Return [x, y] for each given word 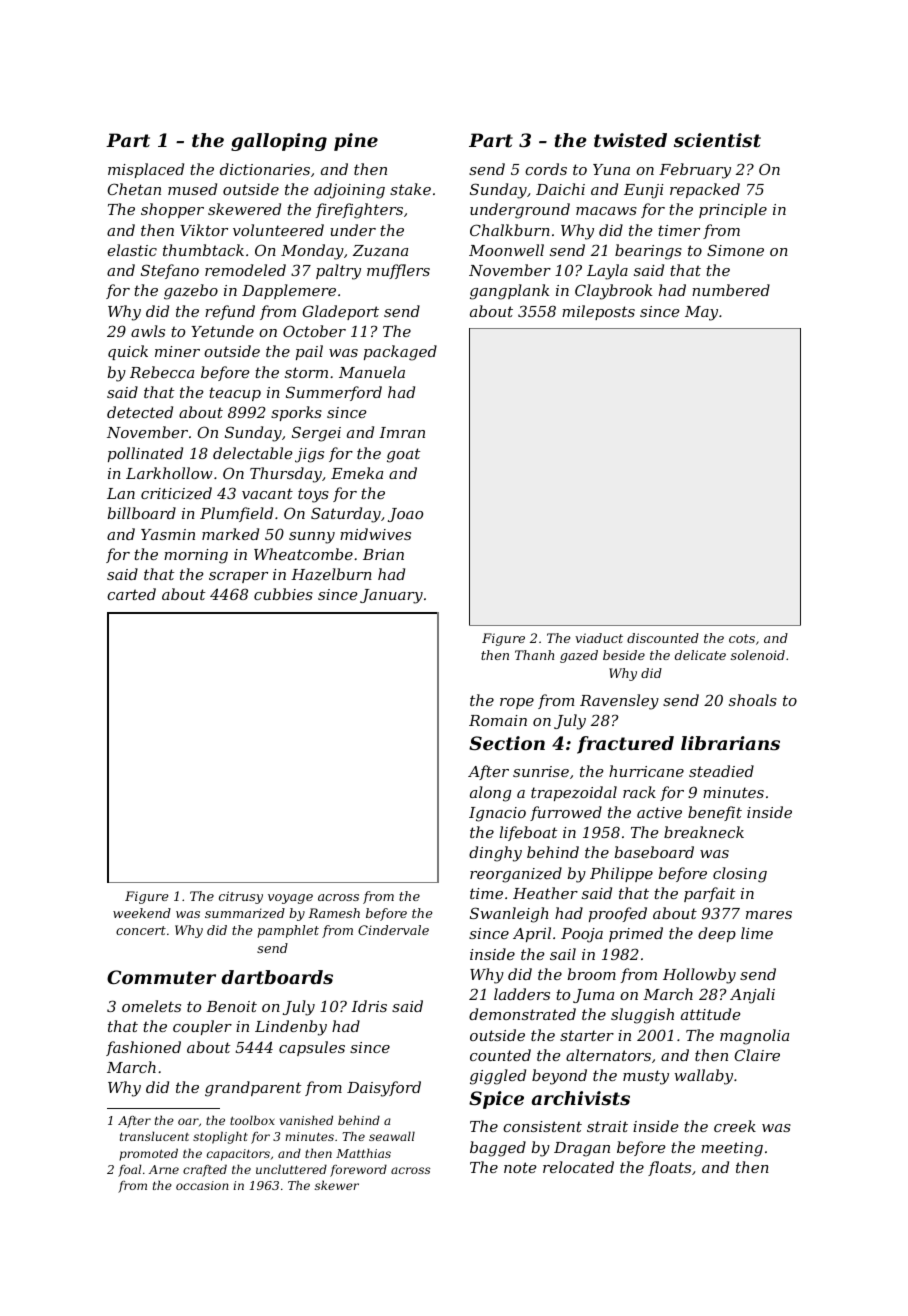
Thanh [534, 655]
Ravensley [619, 702]
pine [356, 142]
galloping [279, 142]
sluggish [642, 1016]
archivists [581, 1098]
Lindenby [291, 1028]
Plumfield [236, 514]
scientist [717, 140]
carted [131, 594]
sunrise [541, 771]
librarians [730, 743]
